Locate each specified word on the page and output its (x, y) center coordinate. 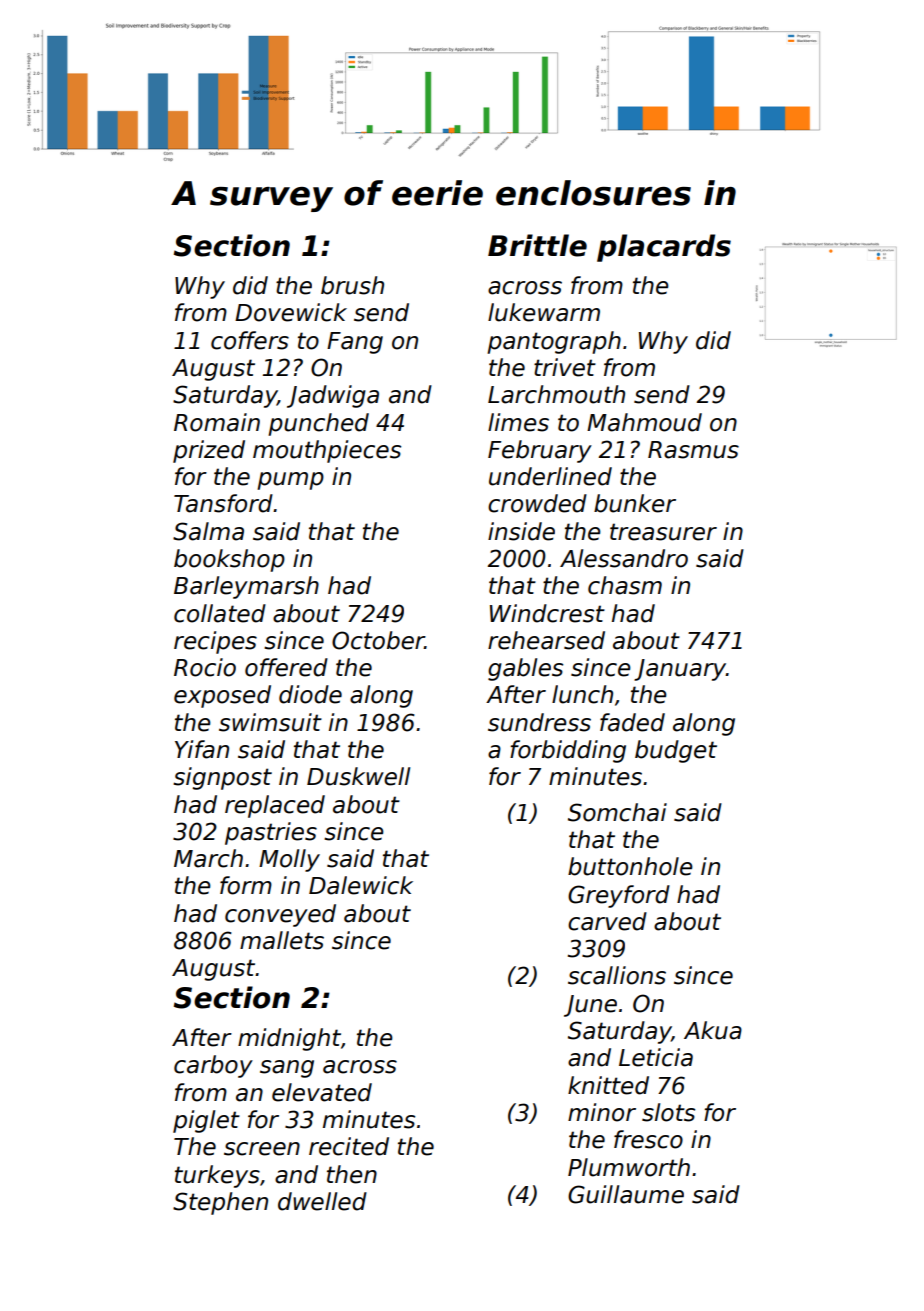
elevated (322, 1092)
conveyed (280, 915)
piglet (206, 1121)
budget (676, 751)
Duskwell (358, 776)
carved (607, 921)
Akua (713, 1030)
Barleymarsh (246, 587)
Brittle (537, 245)
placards (664, 248)
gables (525, 669)
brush (352, 285)
